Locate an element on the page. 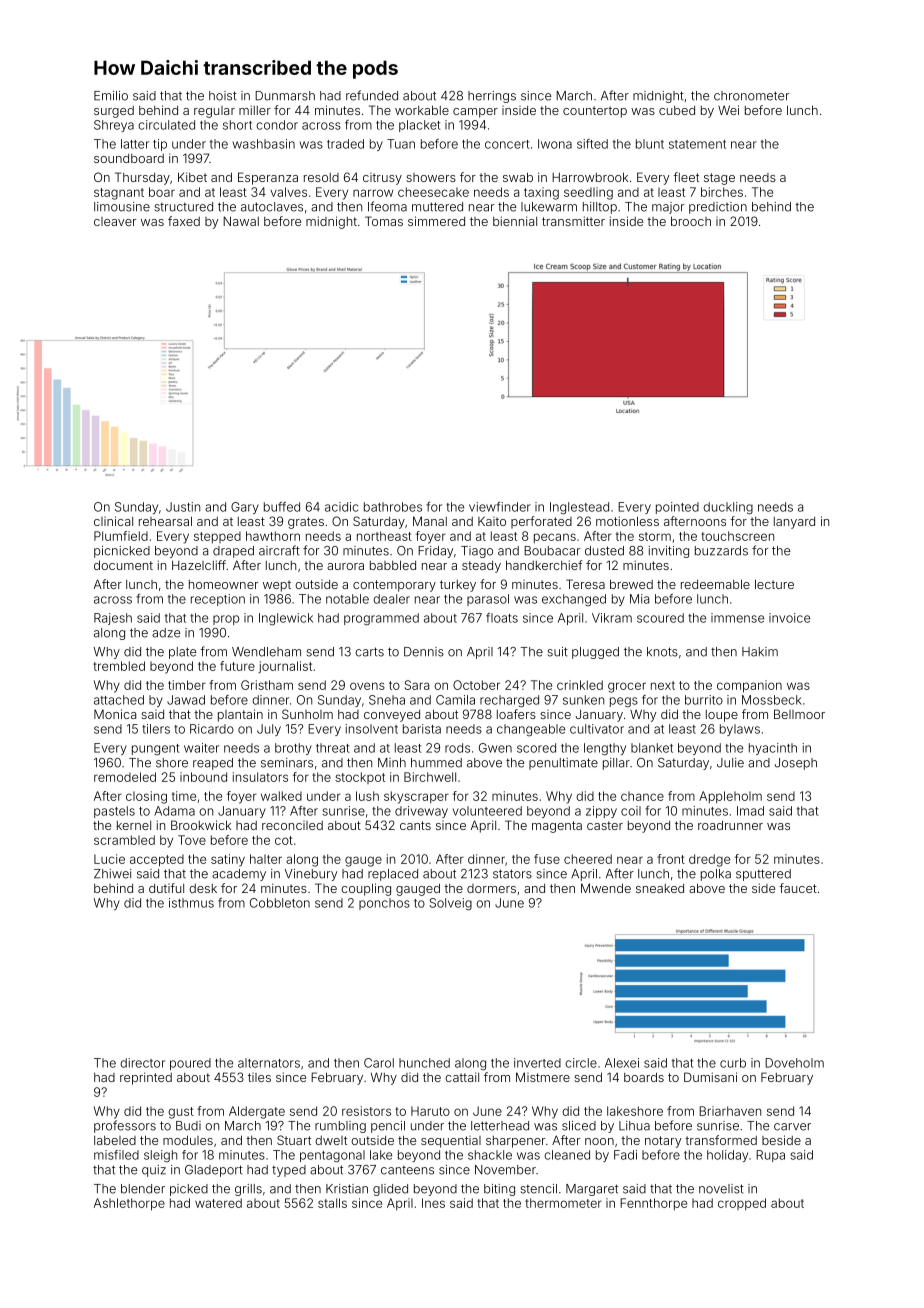  Bellmoor is located at coordinates (799, 714).
